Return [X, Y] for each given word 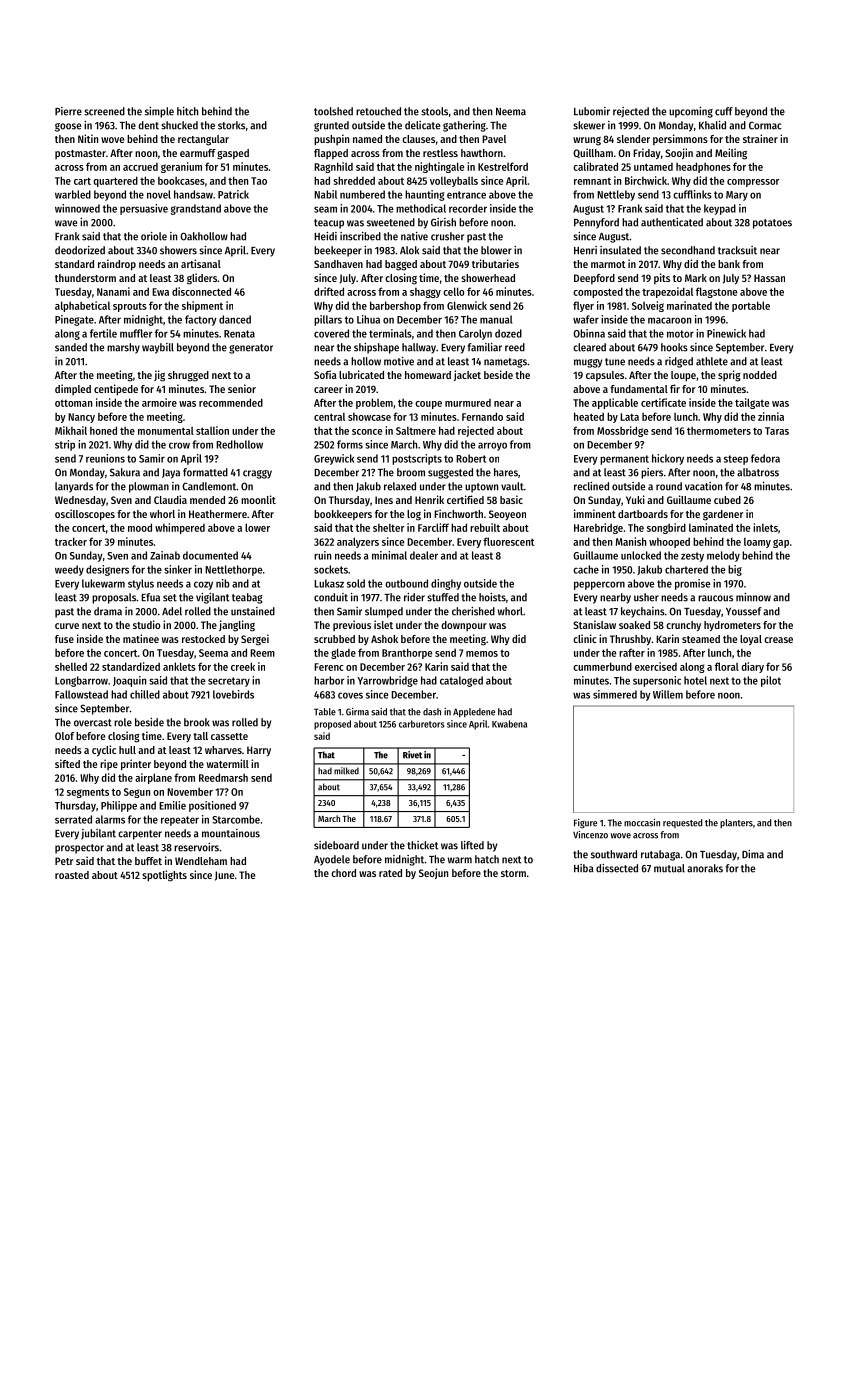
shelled [71, 667]
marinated [689, 305]
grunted [331, 126]
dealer [424, 555]
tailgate [752, 403]
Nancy [81, 418]
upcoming [691, 112]
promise [693, 584]
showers [178, 250]
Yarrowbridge [387, 681]
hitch [187, 111]
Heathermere [218, 514]
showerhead [488, 278]
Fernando [482, 416]
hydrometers [732, 626]
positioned [212, 806]
